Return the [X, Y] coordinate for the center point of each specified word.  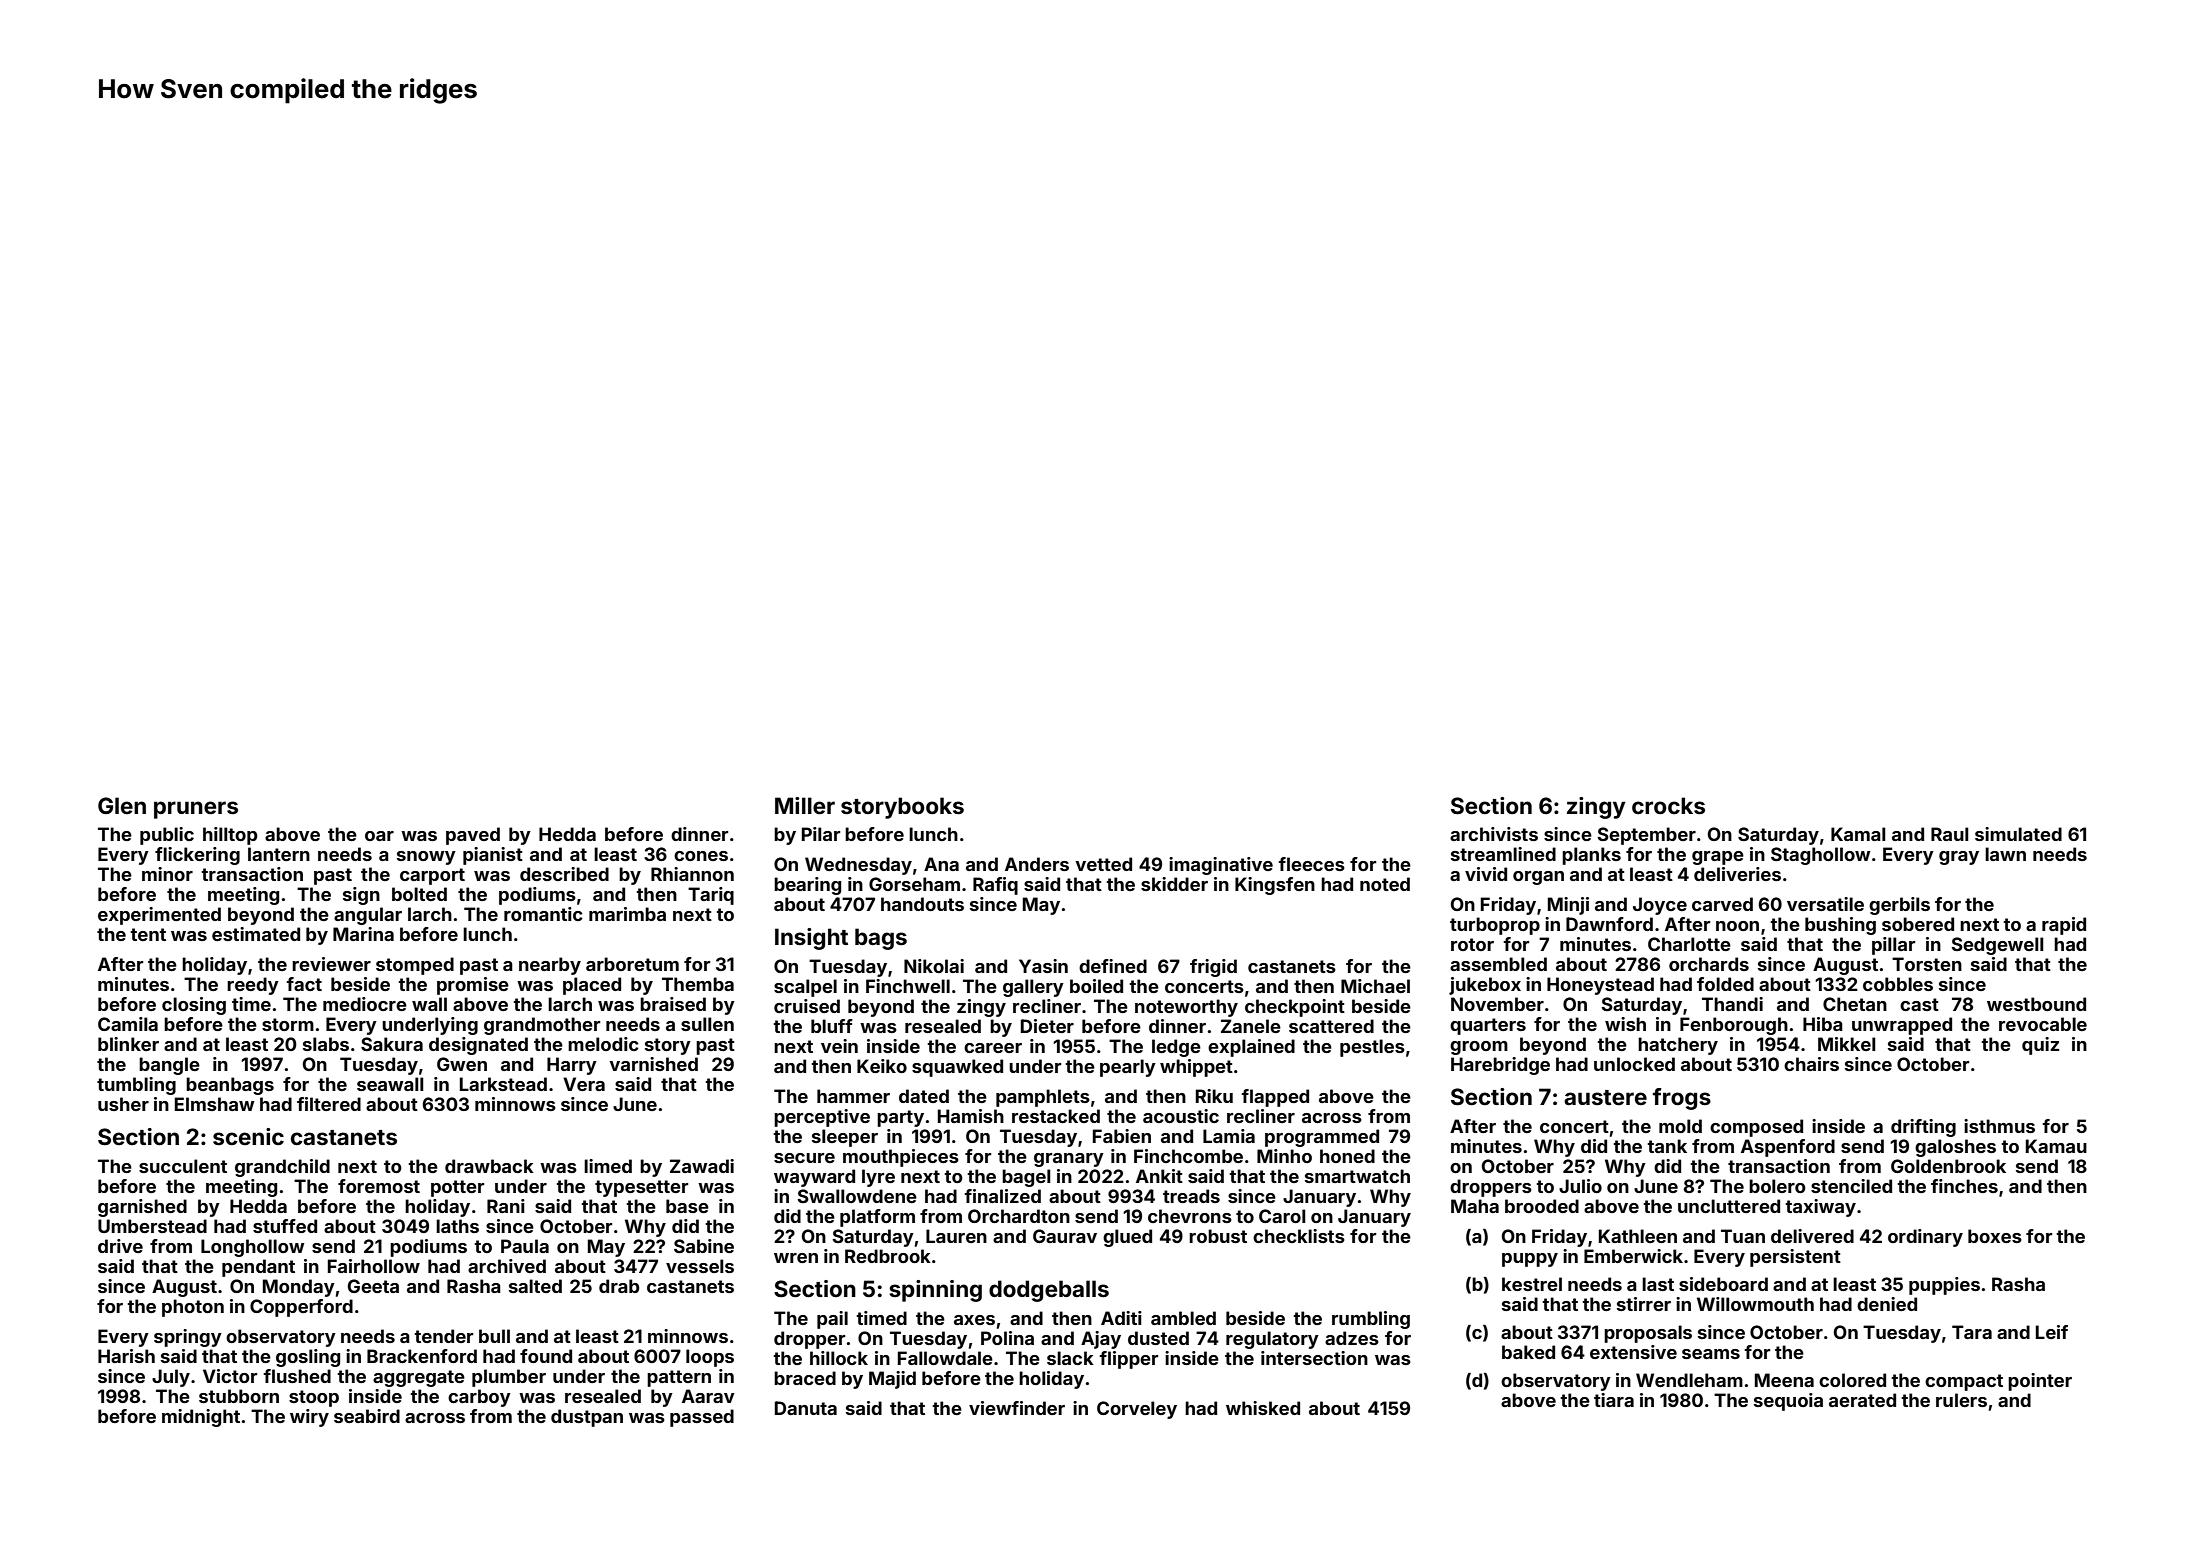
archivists [1494, 834]
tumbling [136, 1086]
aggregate [419, 1378]
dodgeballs [1049, 1291]
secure [804, 1158]
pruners [196, 810]
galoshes [1955, 1148]
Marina [363, 934]
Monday [299, 1288]
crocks [1668, 805]
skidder [1174, 884]
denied [1887, 1304]
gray [1959, 858]
